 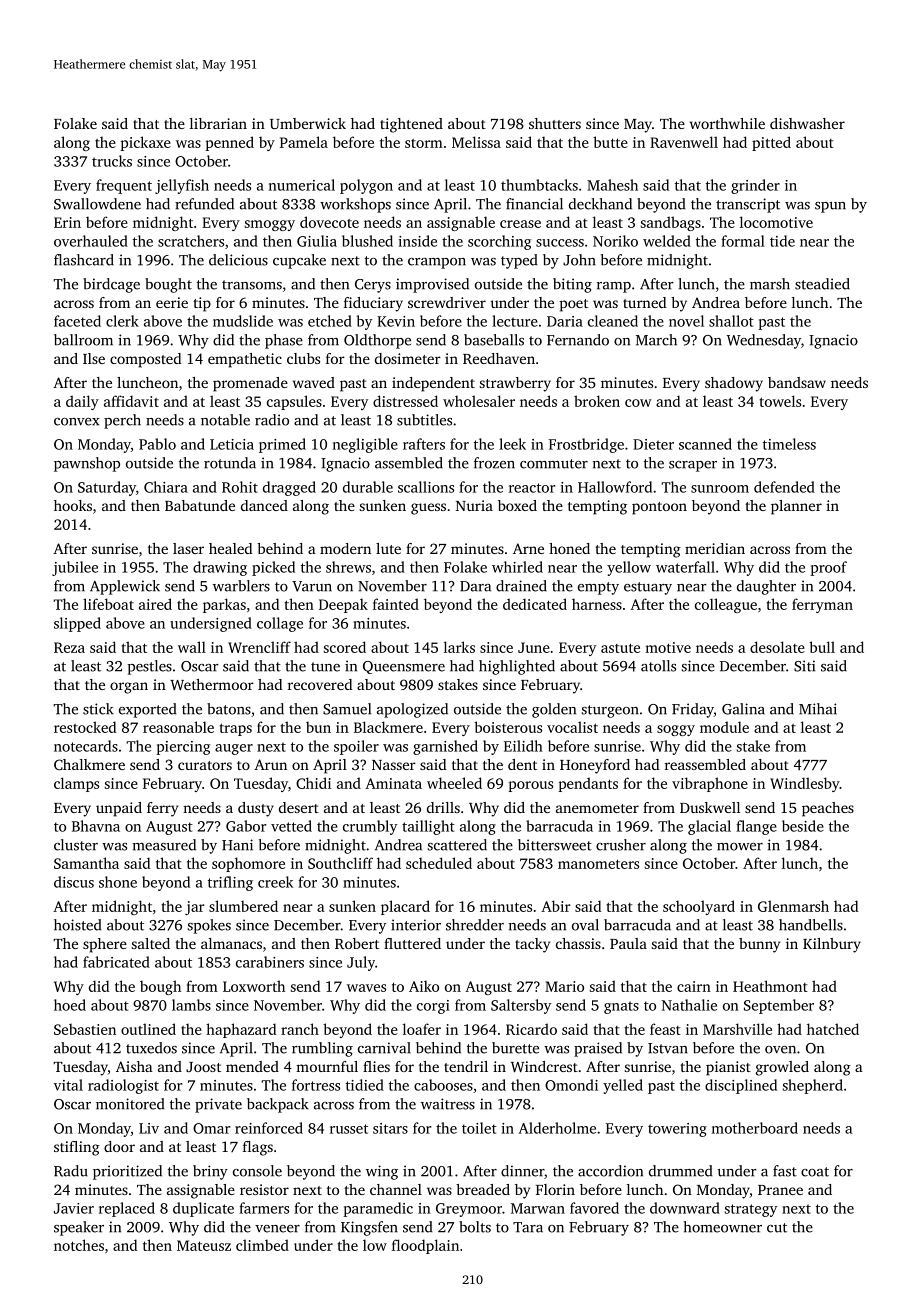 I want to click on dishwasher, so click(x=807, y=123).
